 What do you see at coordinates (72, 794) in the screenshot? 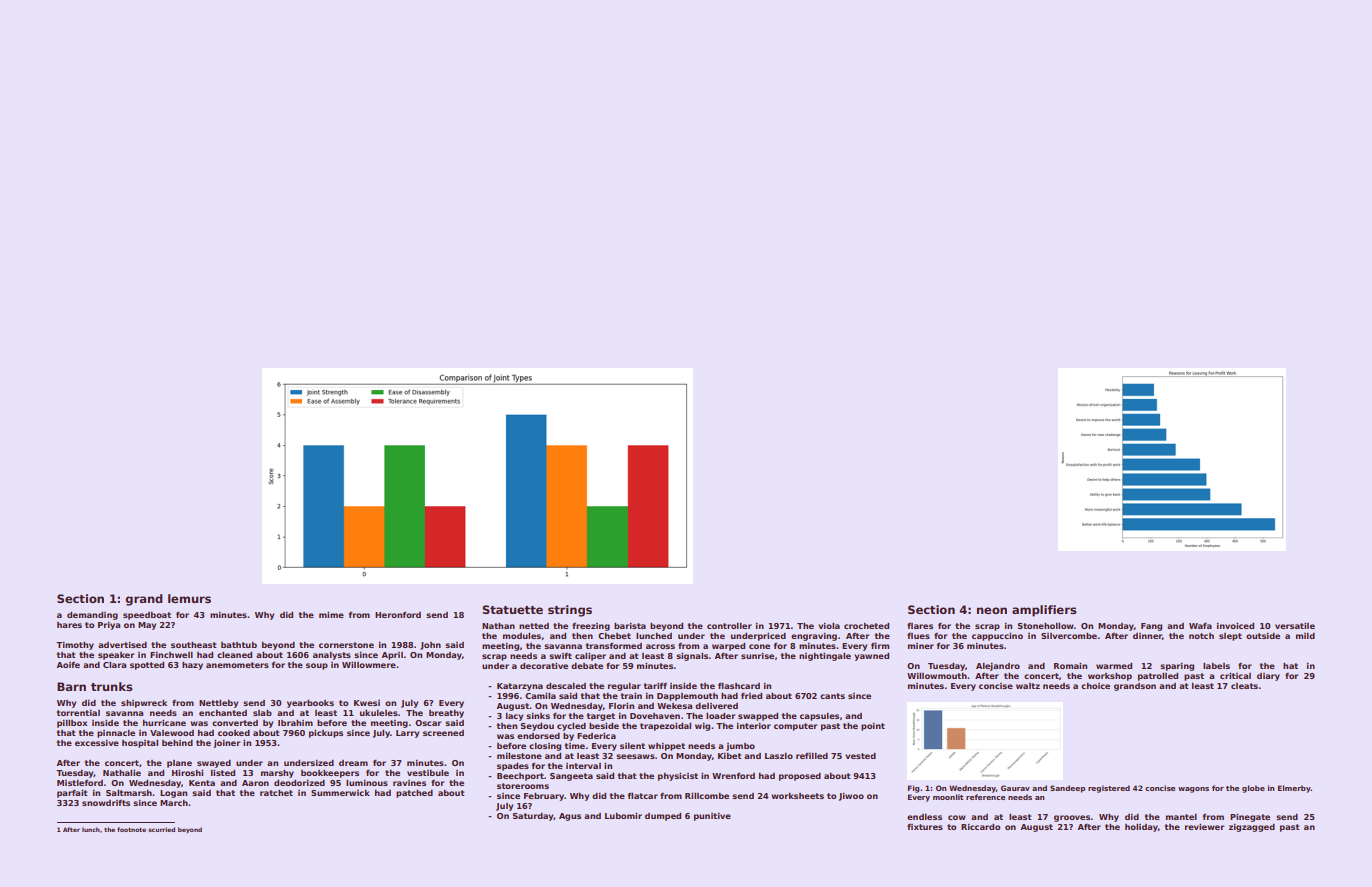
I see `parfait` at bounding box center [72, 794].
